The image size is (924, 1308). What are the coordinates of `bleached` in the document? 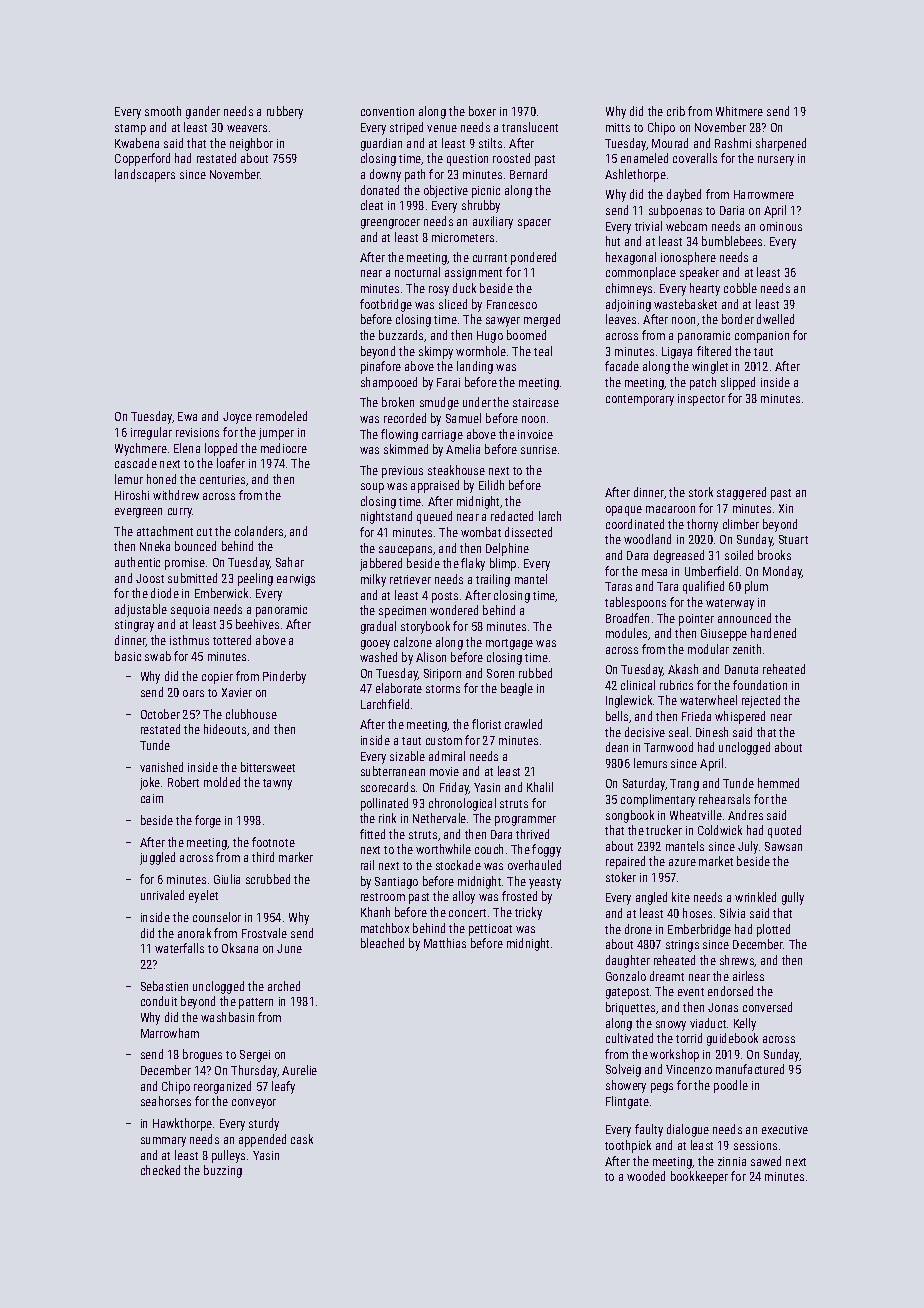 It's located at (382, 943).
